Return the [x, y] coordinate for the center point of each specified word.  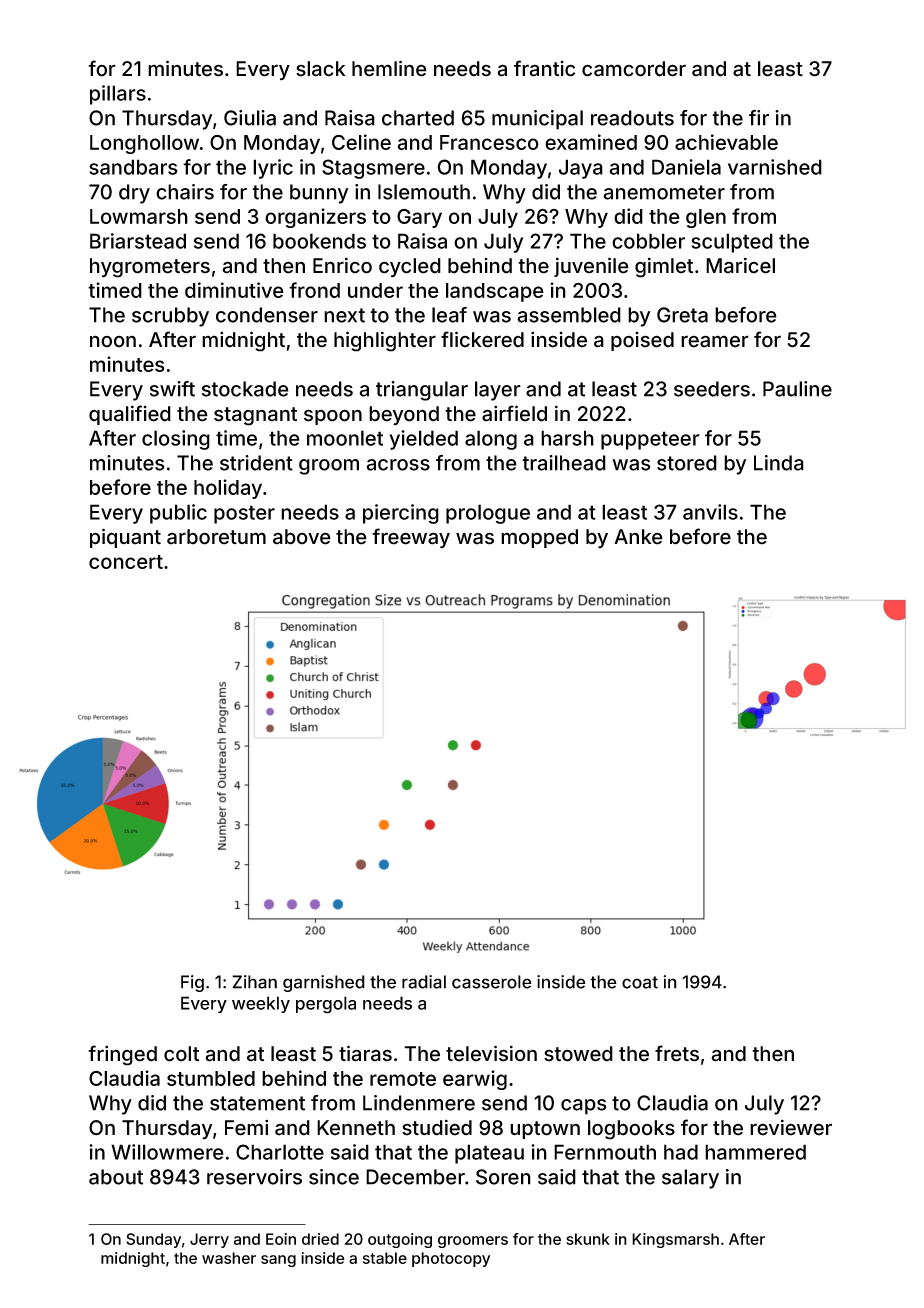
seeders [712, 389]
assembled [569, 315]
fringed [122, 1055]
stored [687, 463]
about [116, 1177]
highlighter [385, 341]
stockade [245, 389]
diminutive [234, 290]
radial [424, 982]
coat [640, 982]
